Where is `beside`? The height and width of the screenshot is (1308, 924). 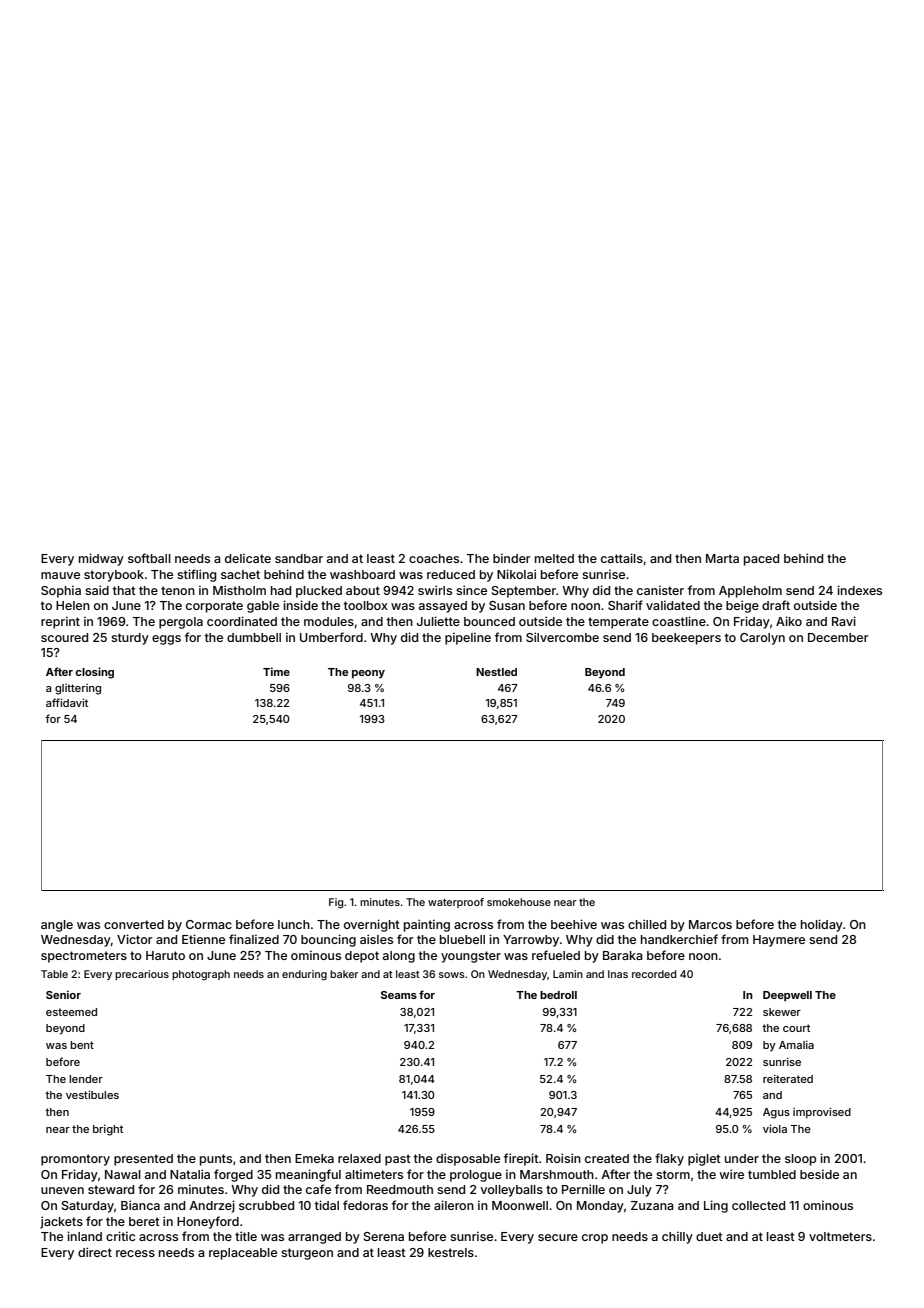
beside is located at coordinates (819, 1174).
